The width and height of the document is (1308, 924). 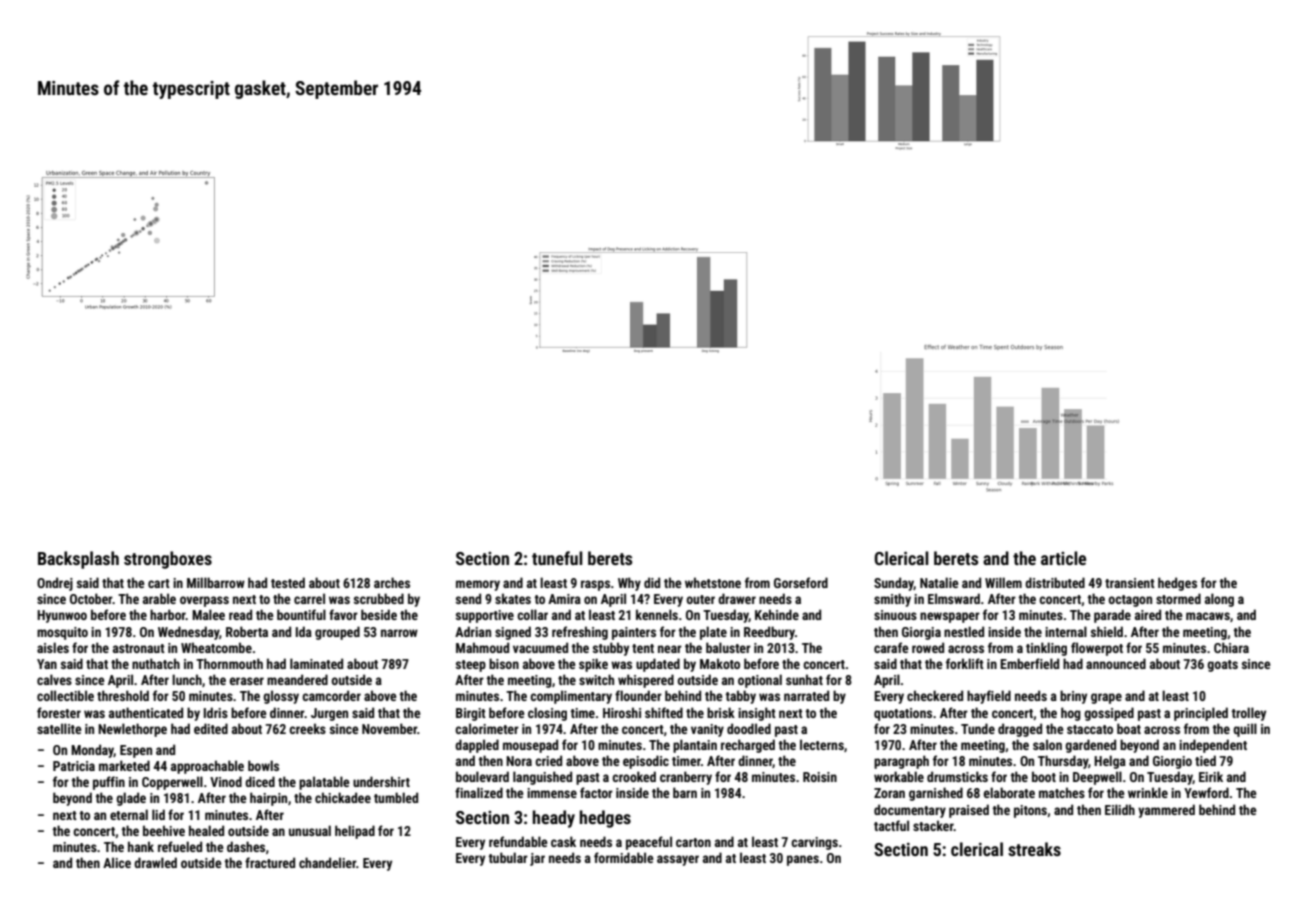 What do you see at coordinates (1130, 583) in the document?
I see `transient` at bounding box center [1130, 583].
